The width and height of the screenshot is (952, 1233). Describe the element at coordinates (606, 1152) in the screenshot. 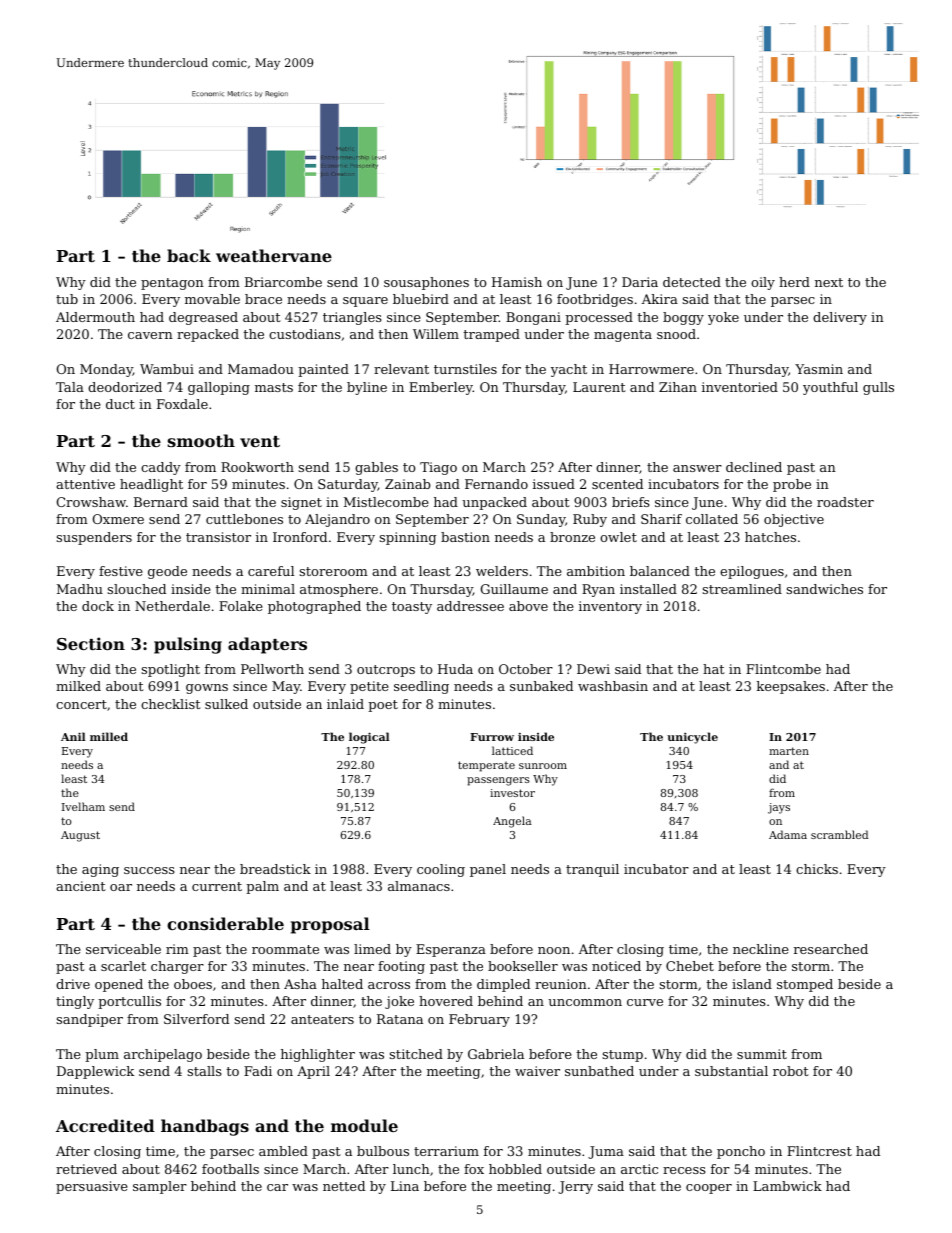

I see `Juma` at that location.
